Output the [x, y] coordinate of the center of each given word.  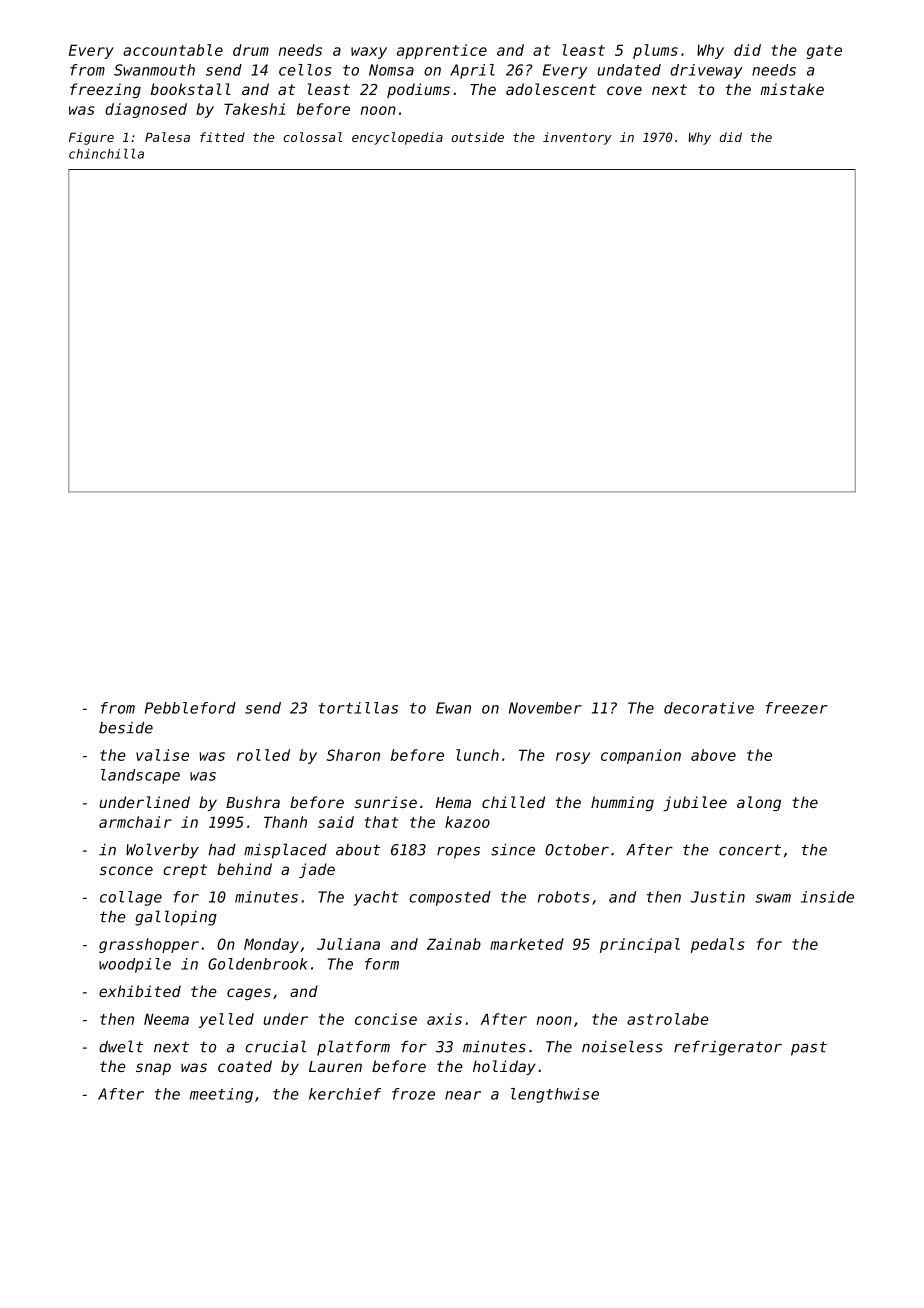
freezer [797, 708]
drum [251, 50]
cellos [305, 70]
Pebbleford [190, 708]
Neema [166, 1019]
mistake [792, 89]
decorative [709, 708]
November [545, 708]
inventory [577, 138]
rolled [263, 755]
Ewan [453, 708]
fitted [222, 137]
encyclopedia [397, 138]
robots [563, 897]
